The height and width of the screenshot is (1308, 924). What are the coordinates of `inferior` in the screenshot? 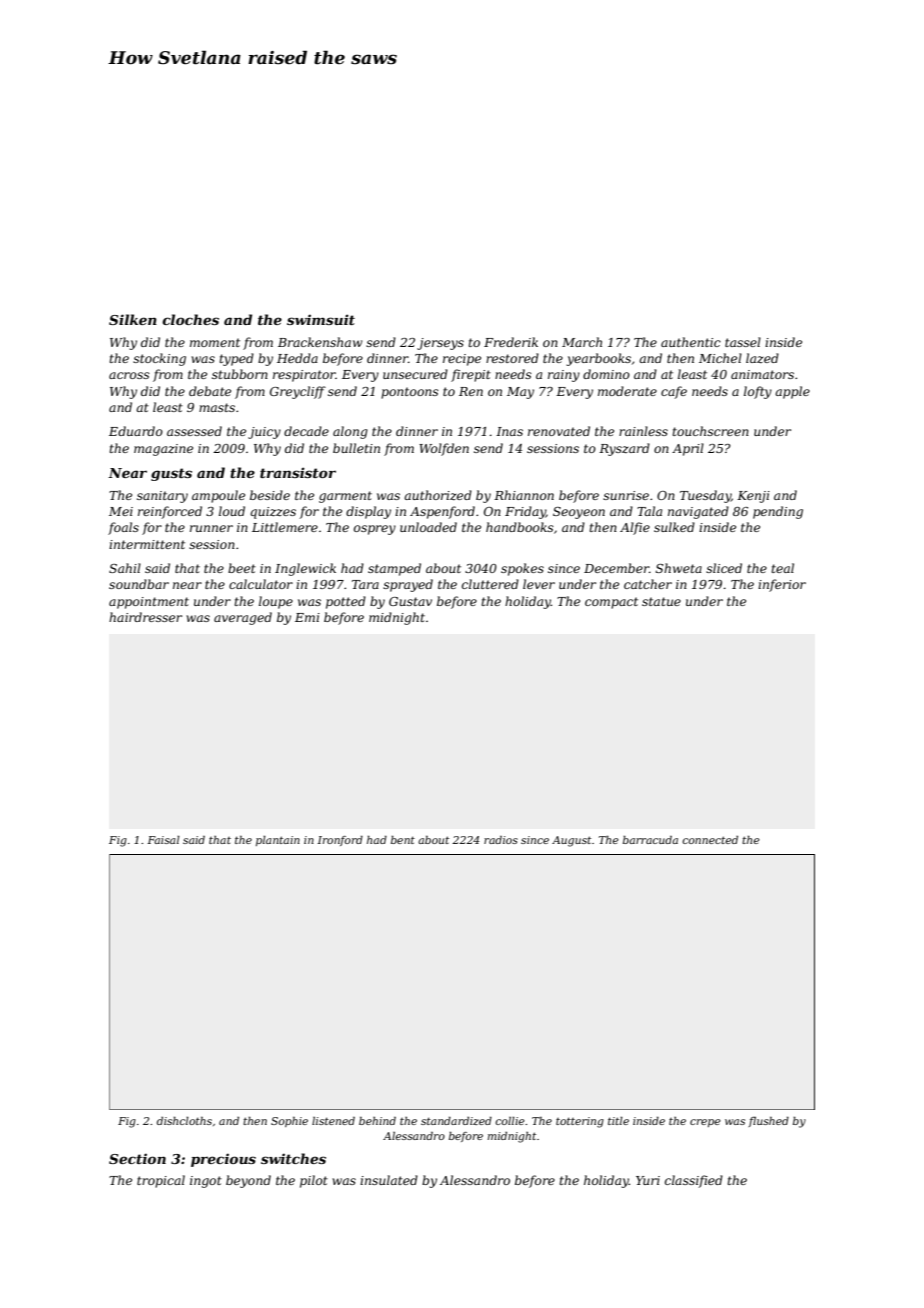 It's located at (782, 585).
